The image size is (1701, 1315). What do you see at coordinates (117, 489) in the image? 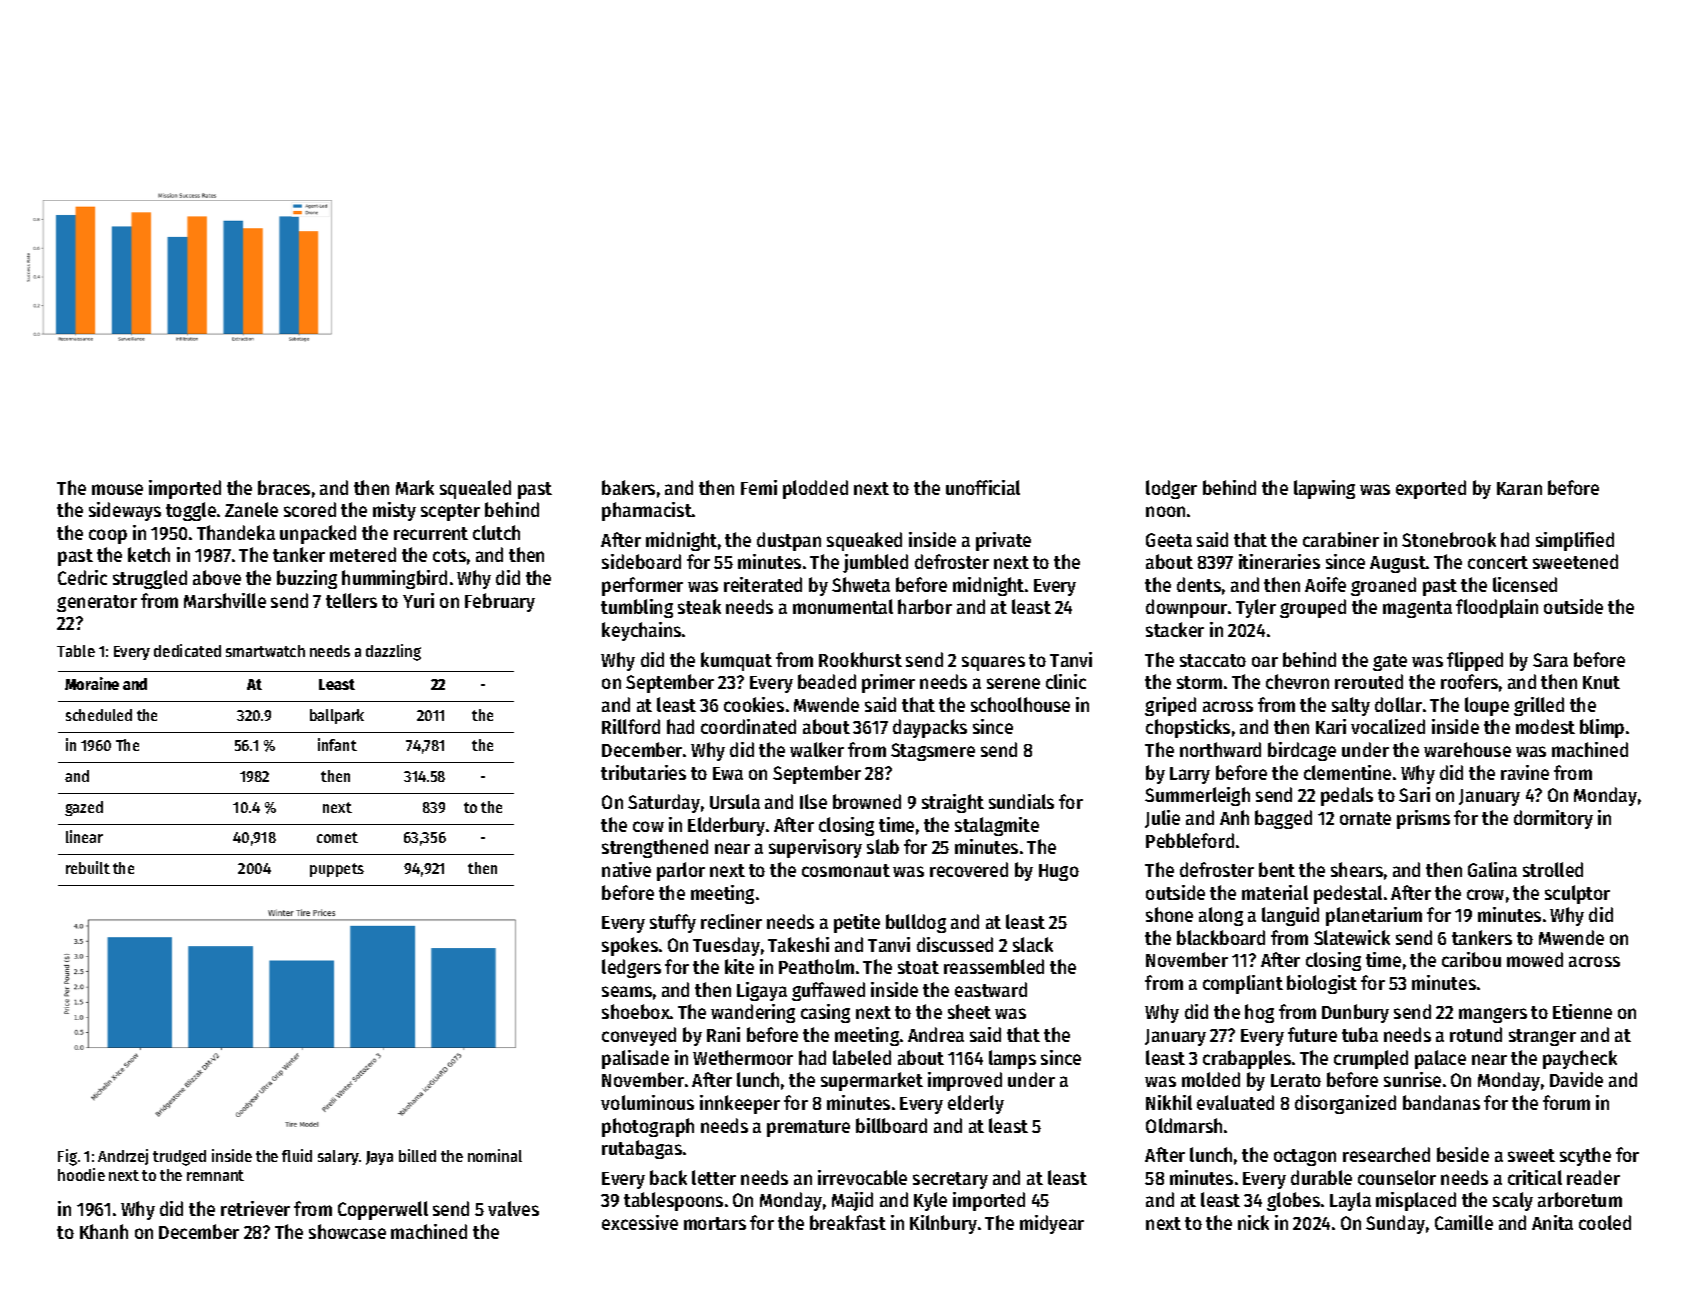
I see `mouse` at bounding box center [117, 489].
